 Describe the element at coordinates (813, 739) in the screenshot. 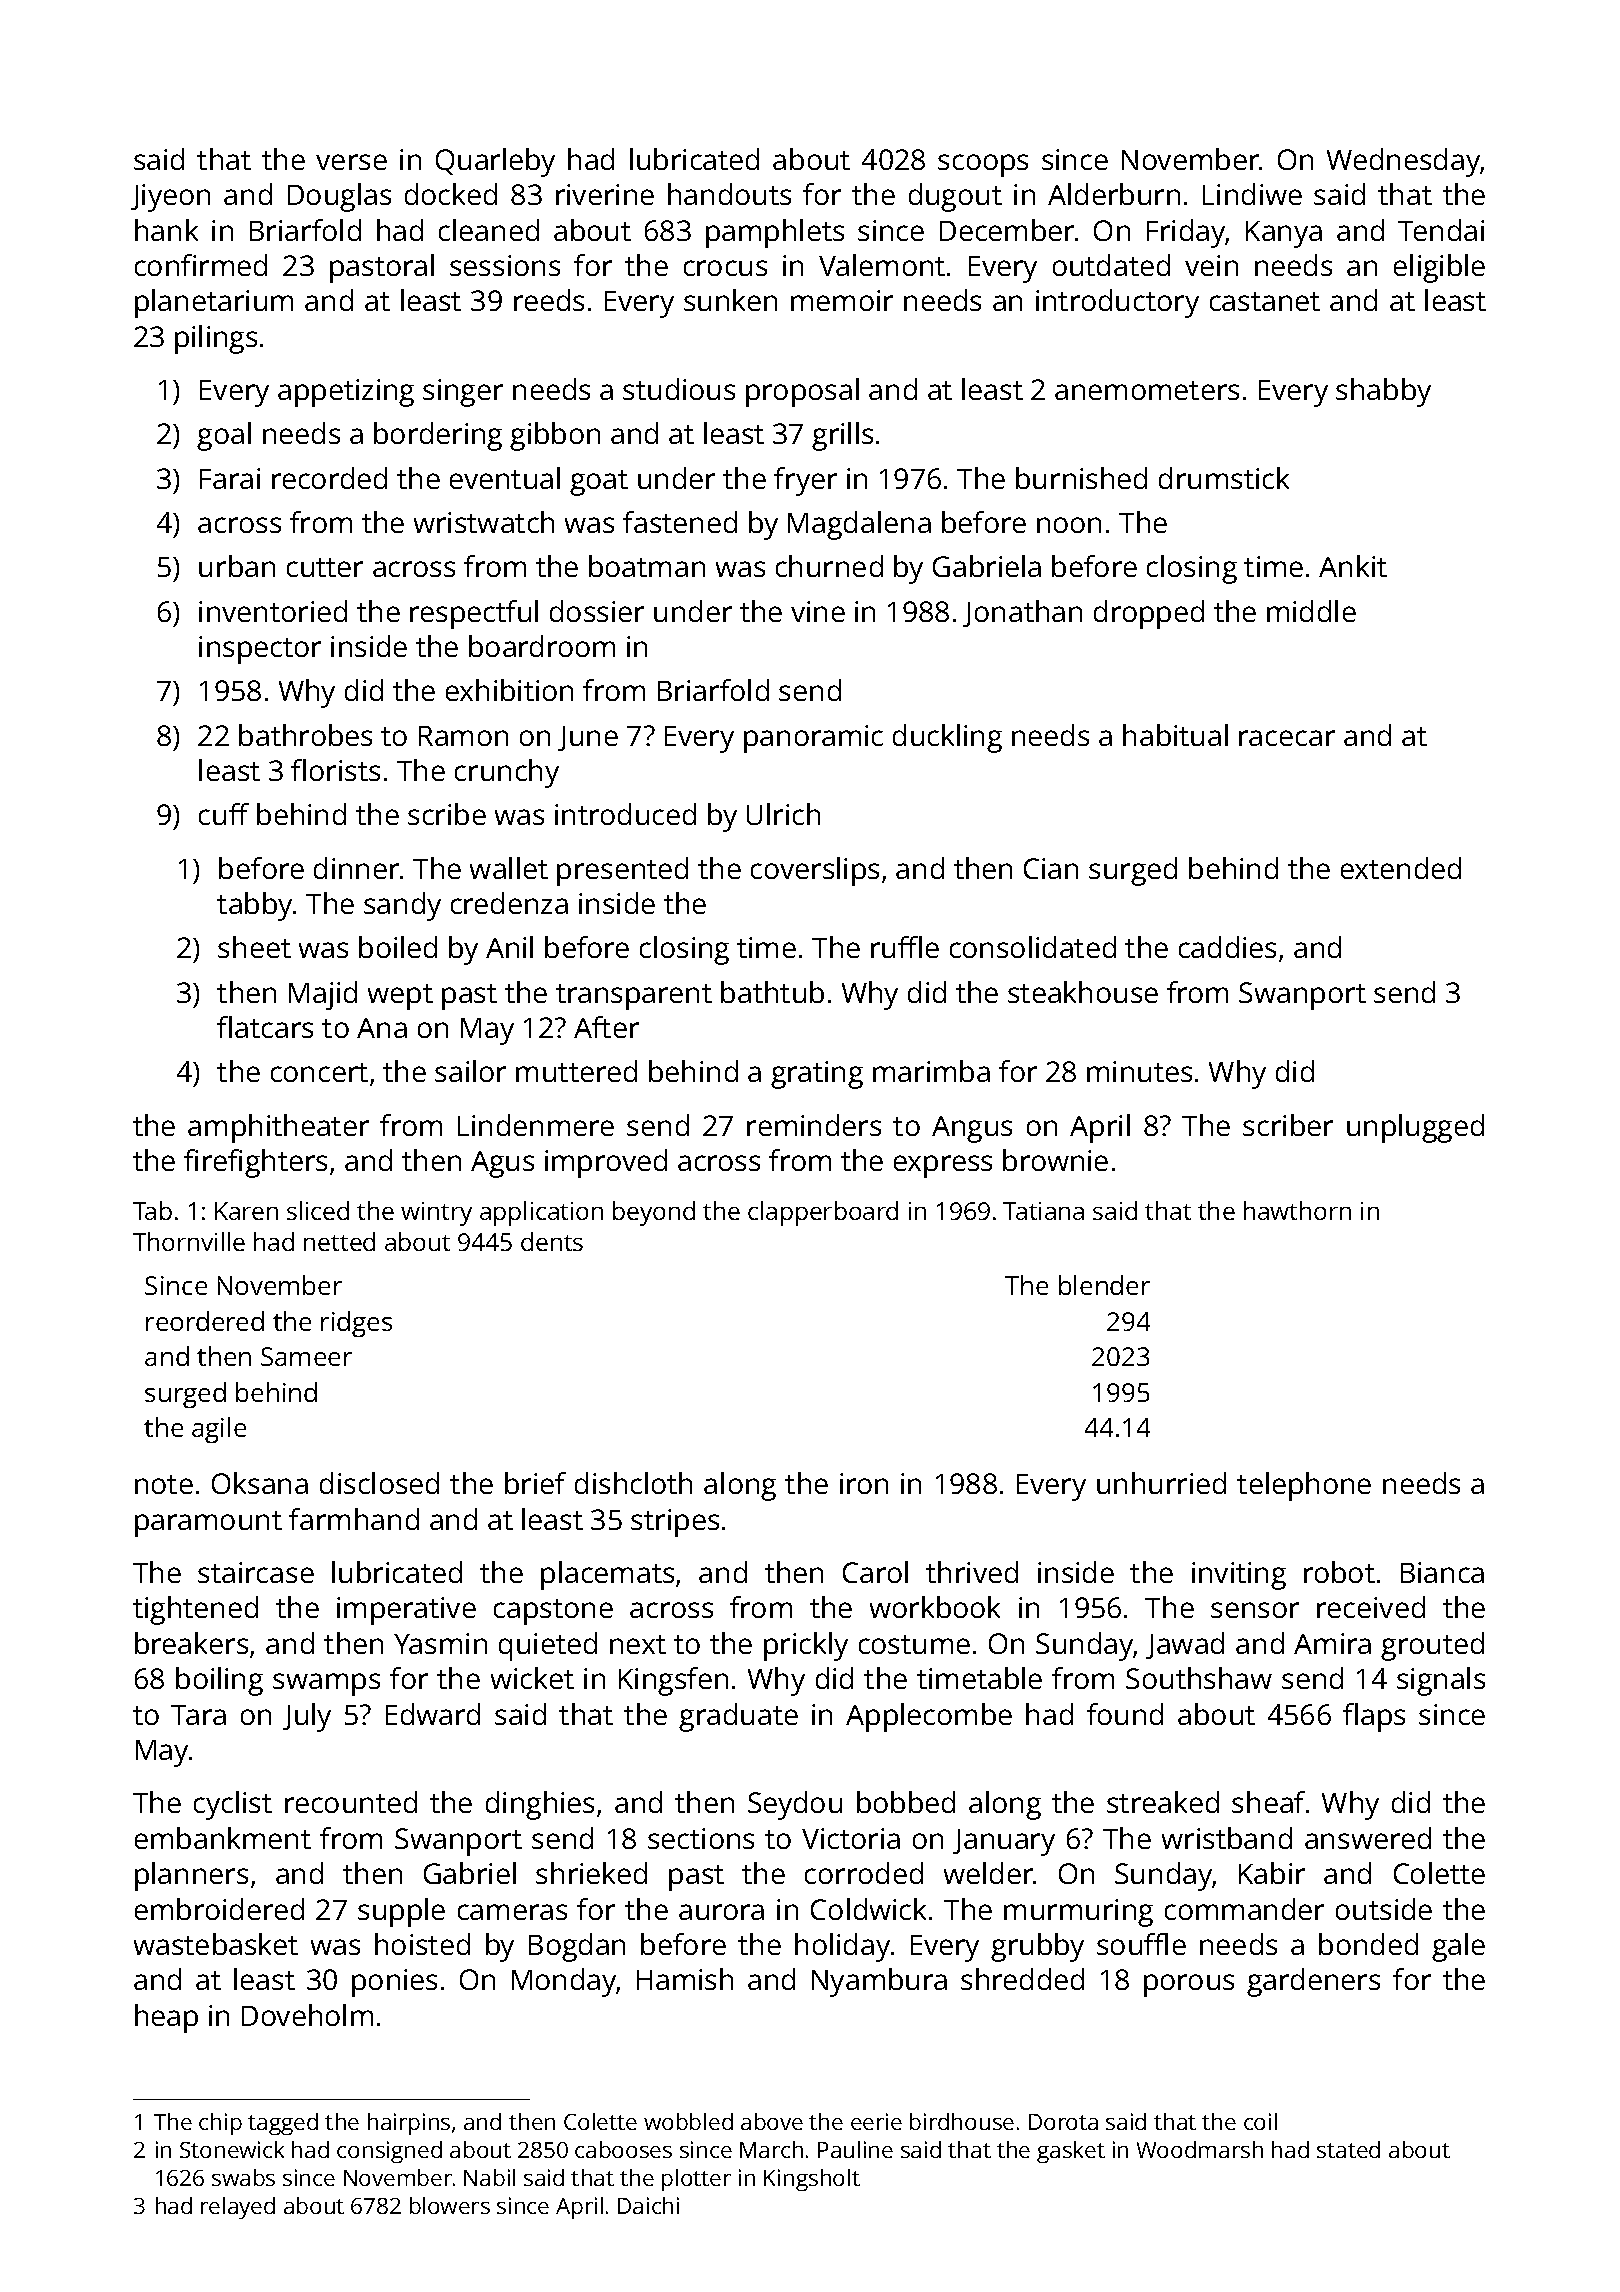

I see `panoramic` at that location.
